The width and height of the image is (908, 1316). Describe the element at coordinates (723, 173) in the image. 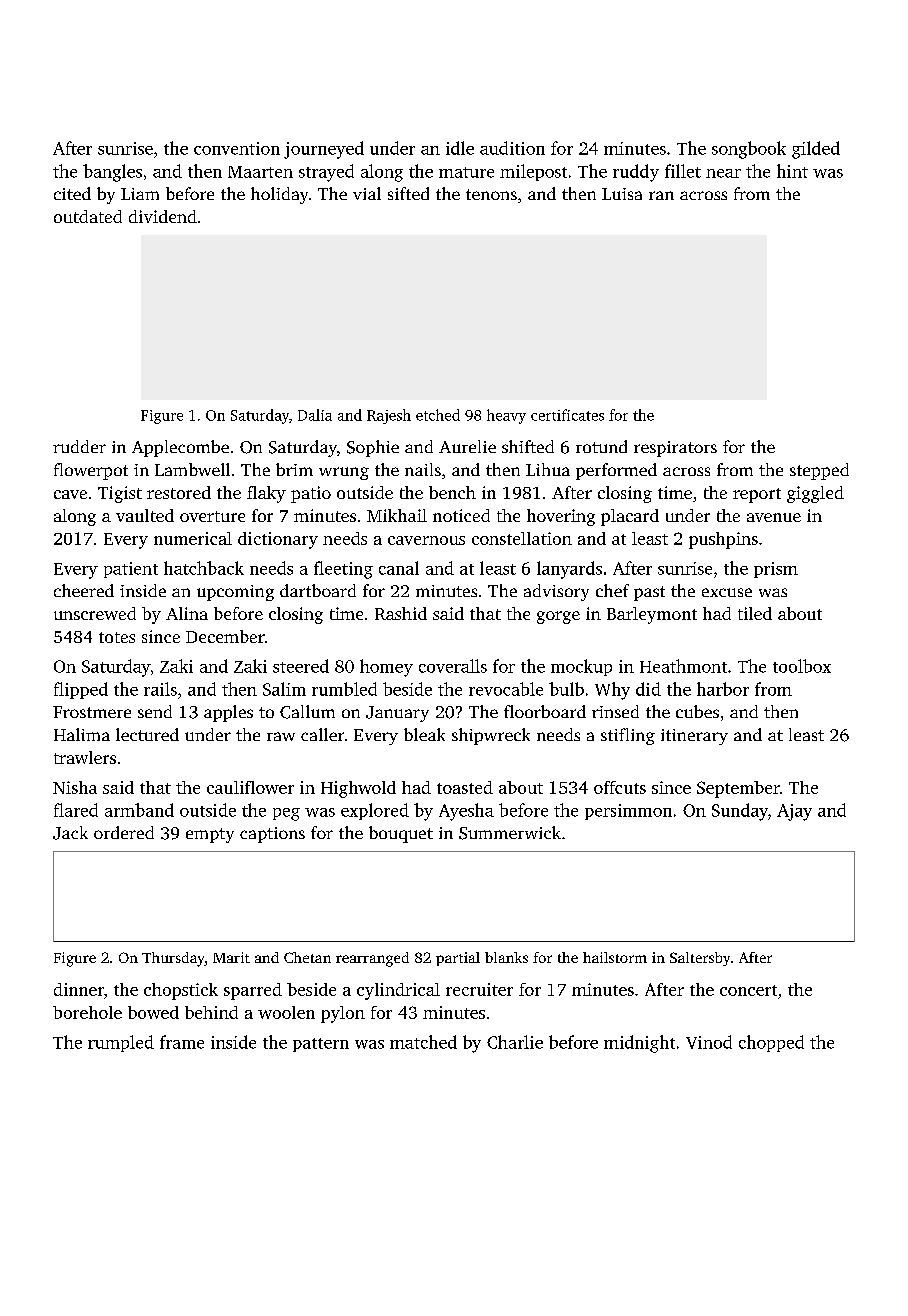

I see `near` at that location.
